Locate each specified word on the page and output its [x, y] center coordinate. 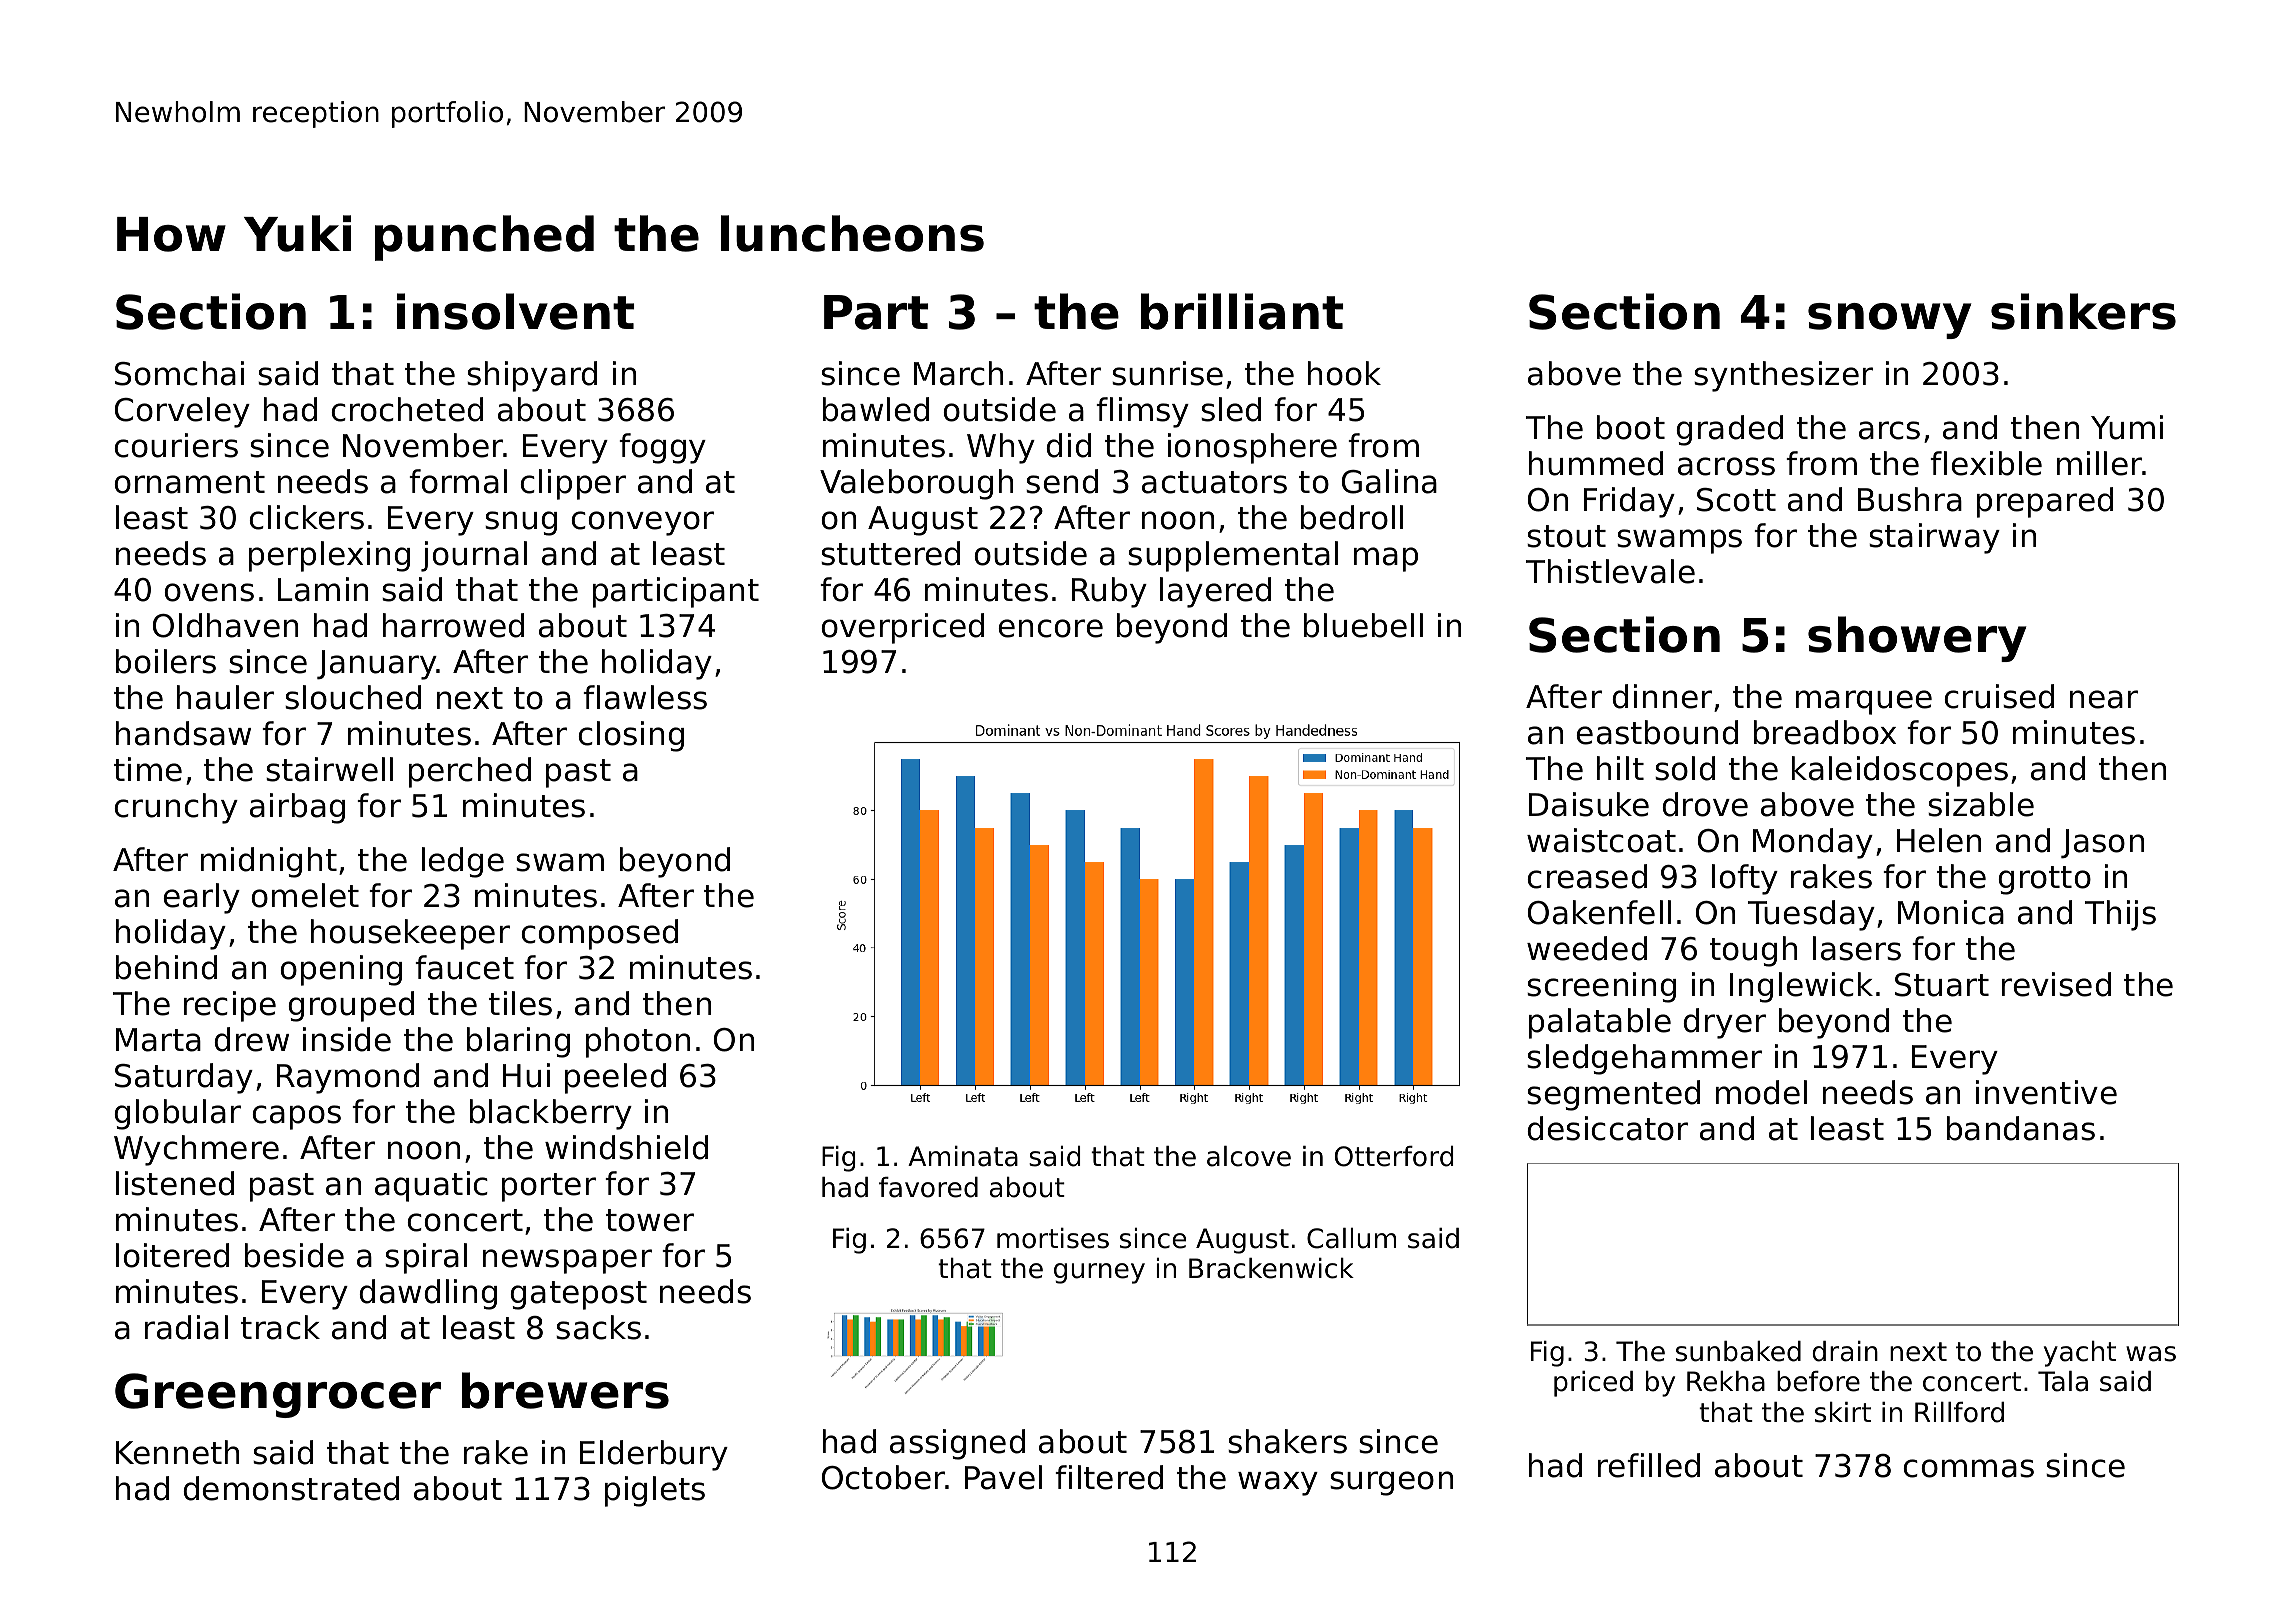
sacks [598, 1327]
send [1062, 481]
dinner [1662, 696]
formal [458, 481]
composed [599, 934]
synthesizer [1783, 376]
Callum [1351, 1238]
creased [1587, 876]
